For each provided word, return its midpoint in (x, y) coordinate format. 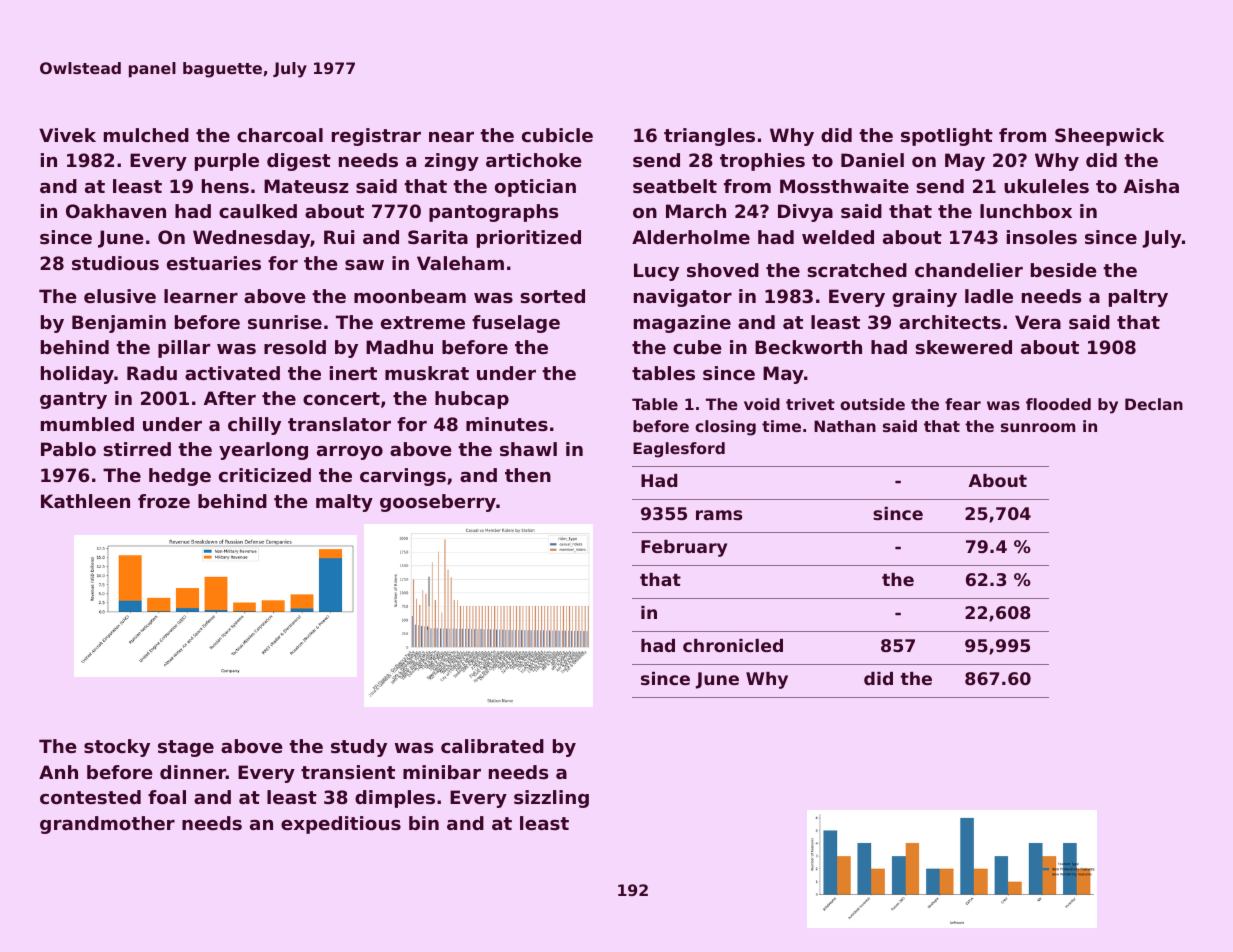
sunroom (1038, 427)
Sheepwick (1109, 137)
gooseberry (438, 503)
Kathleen (85, 501)
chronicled (733, 645)
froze (164, 501)
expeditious (341, 825)
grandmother (107, 825)
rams (719, 515)
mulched (146, 135)
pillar (184, 349)
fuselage (516, 324)
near (451, 137)
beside (1064, 270)
